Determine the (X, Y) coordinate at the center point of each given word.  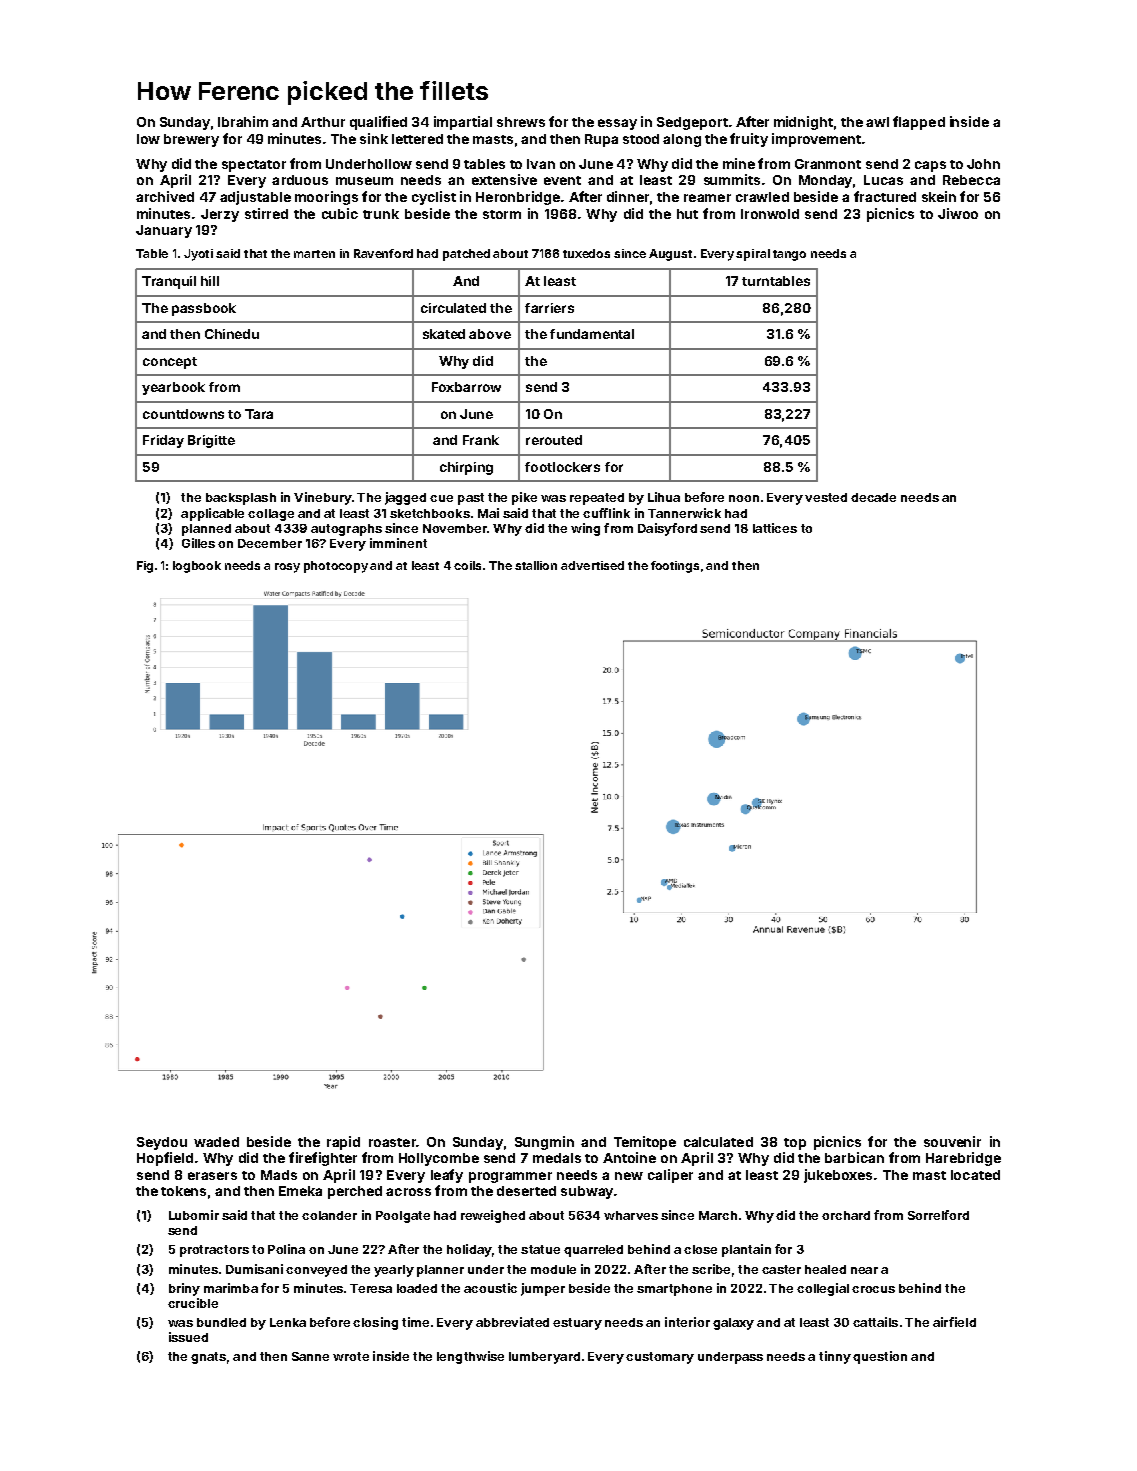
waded (216, 1142)
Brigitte (211, 441)
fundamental (592, 334)
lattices (775, 528)
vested (826, 497)
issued (188, 1337)
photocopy (336, 567)
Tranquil (169, 282)
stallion (536, 565)
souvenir (952, 1141)
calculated (718, 1142)
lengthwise (470, 1357)
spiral (753, 255)
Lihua (664, 497)
